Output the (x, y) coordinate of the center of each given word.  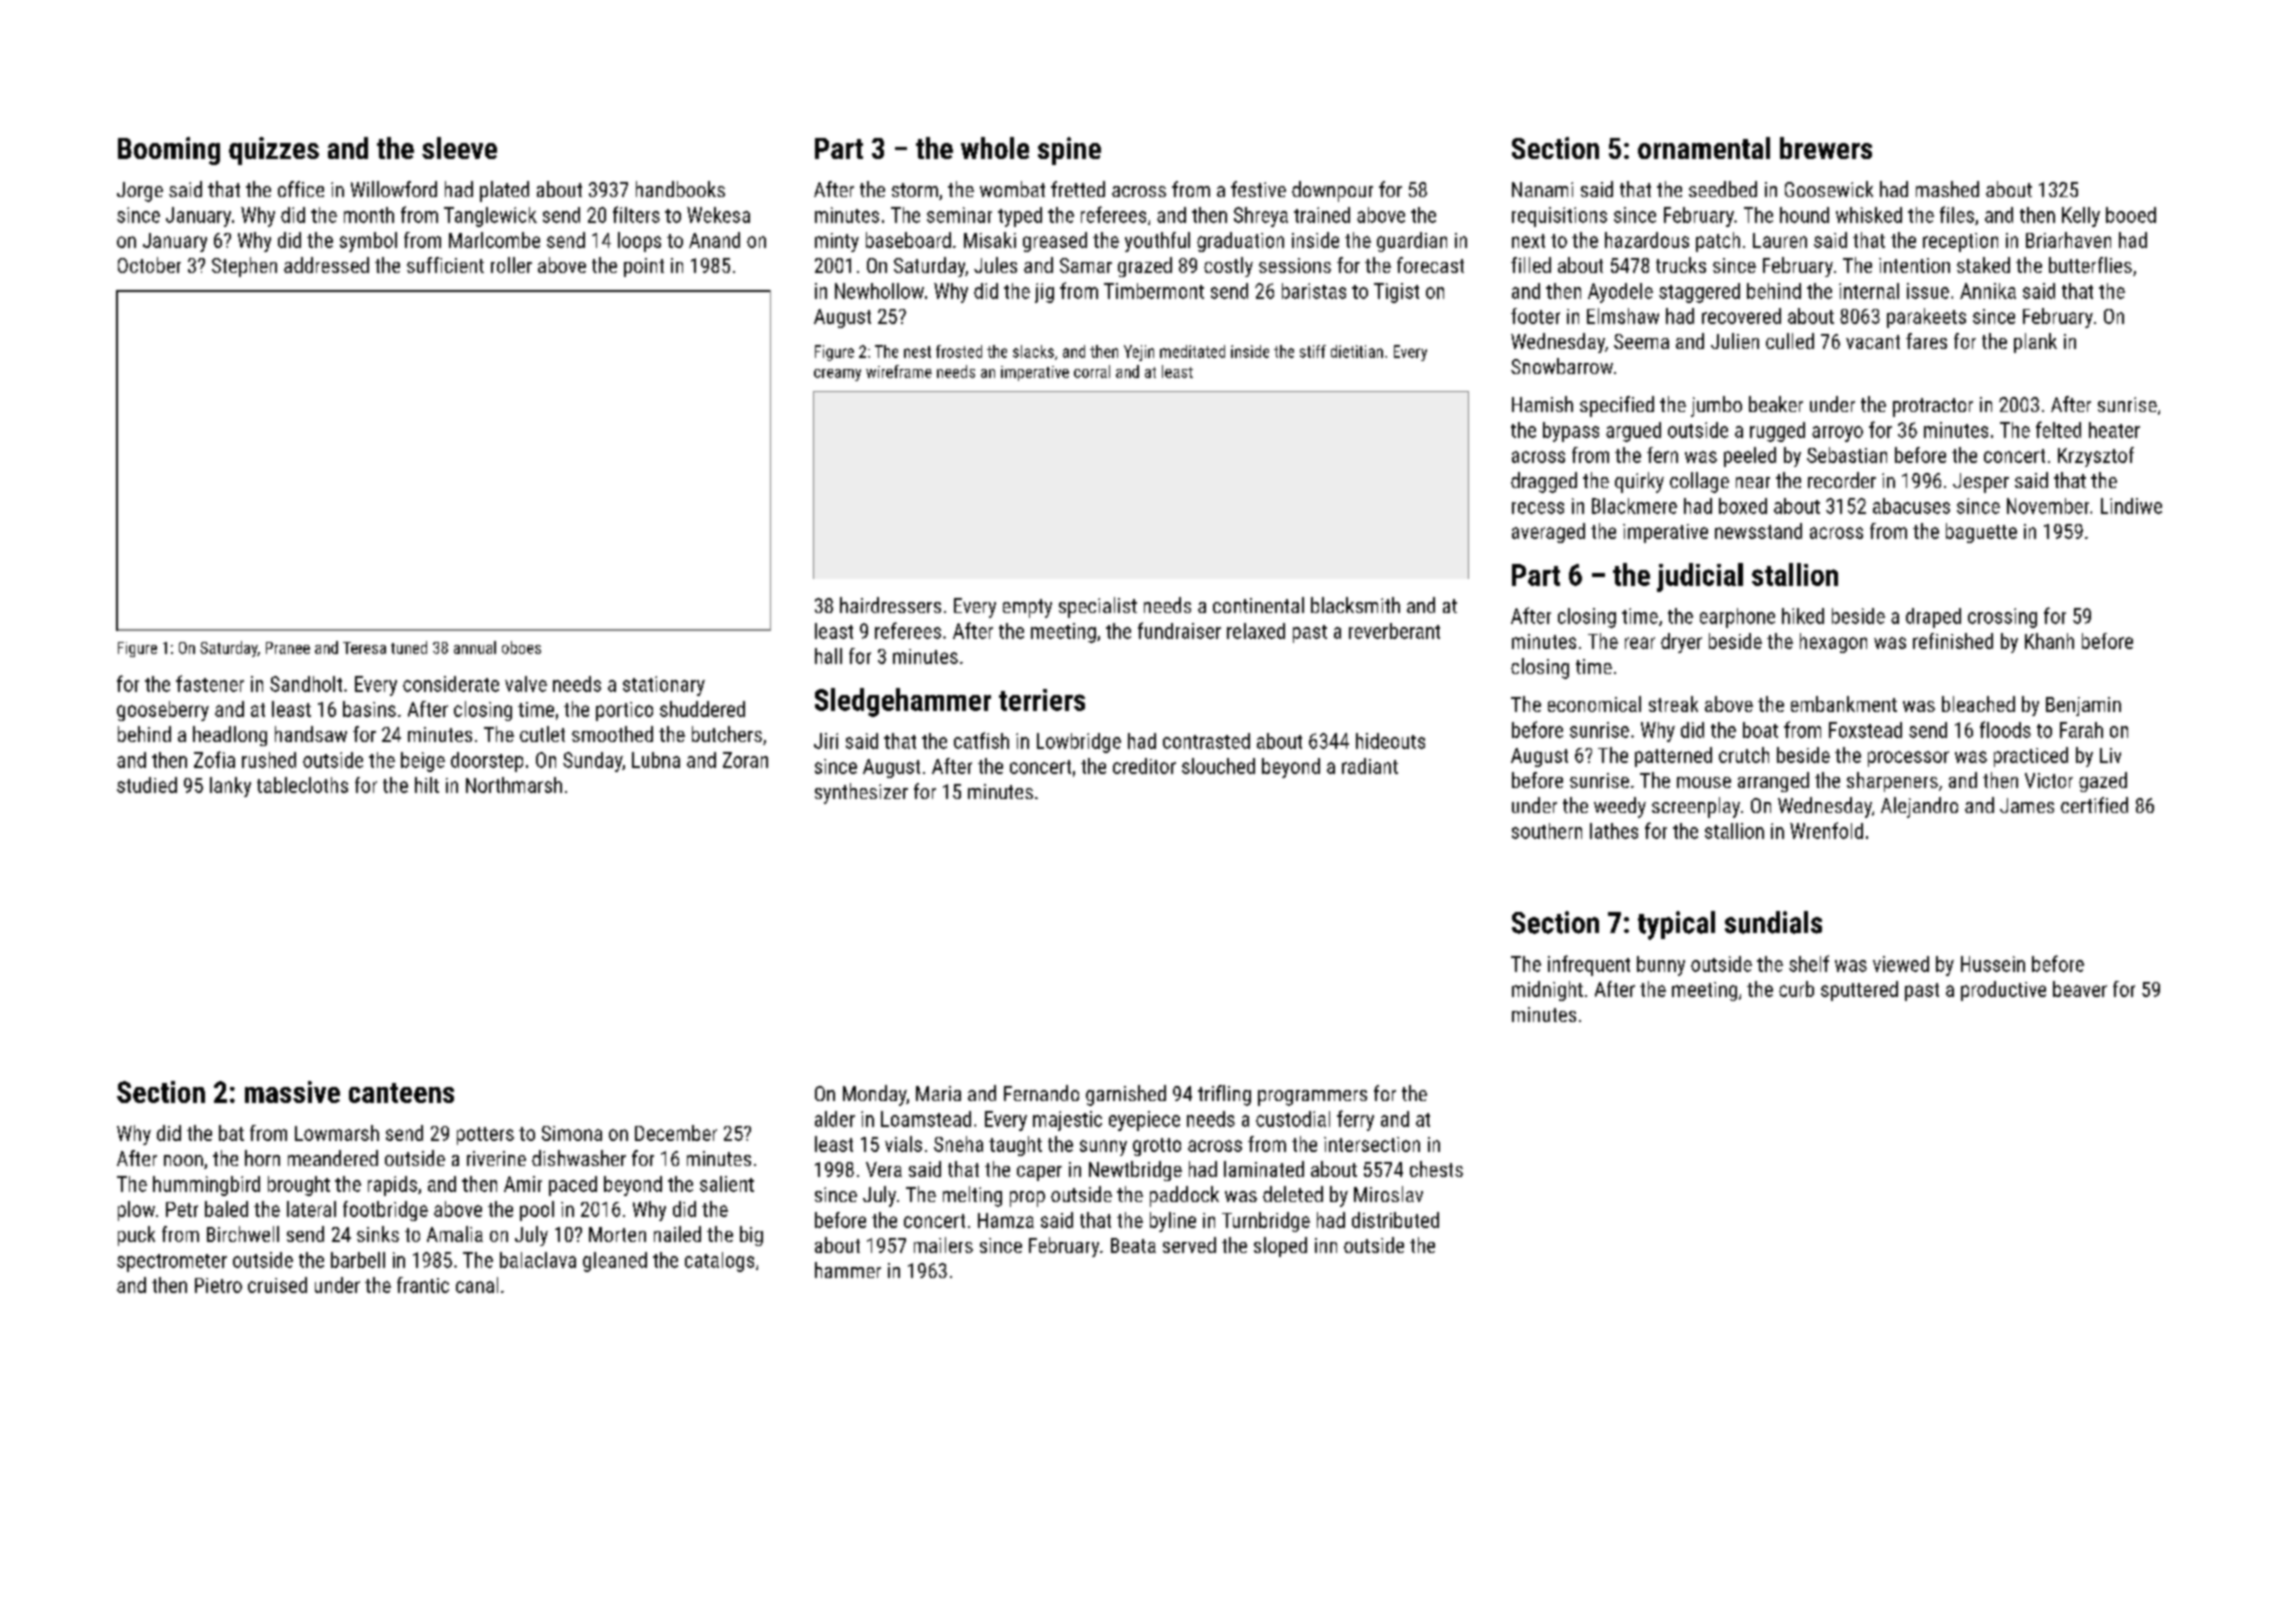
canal (477, 1285)
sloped (1280, 1247)
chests (1436, 1169)
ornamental (1704, 148)
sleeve (459, 148)
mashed (1947, 189)
